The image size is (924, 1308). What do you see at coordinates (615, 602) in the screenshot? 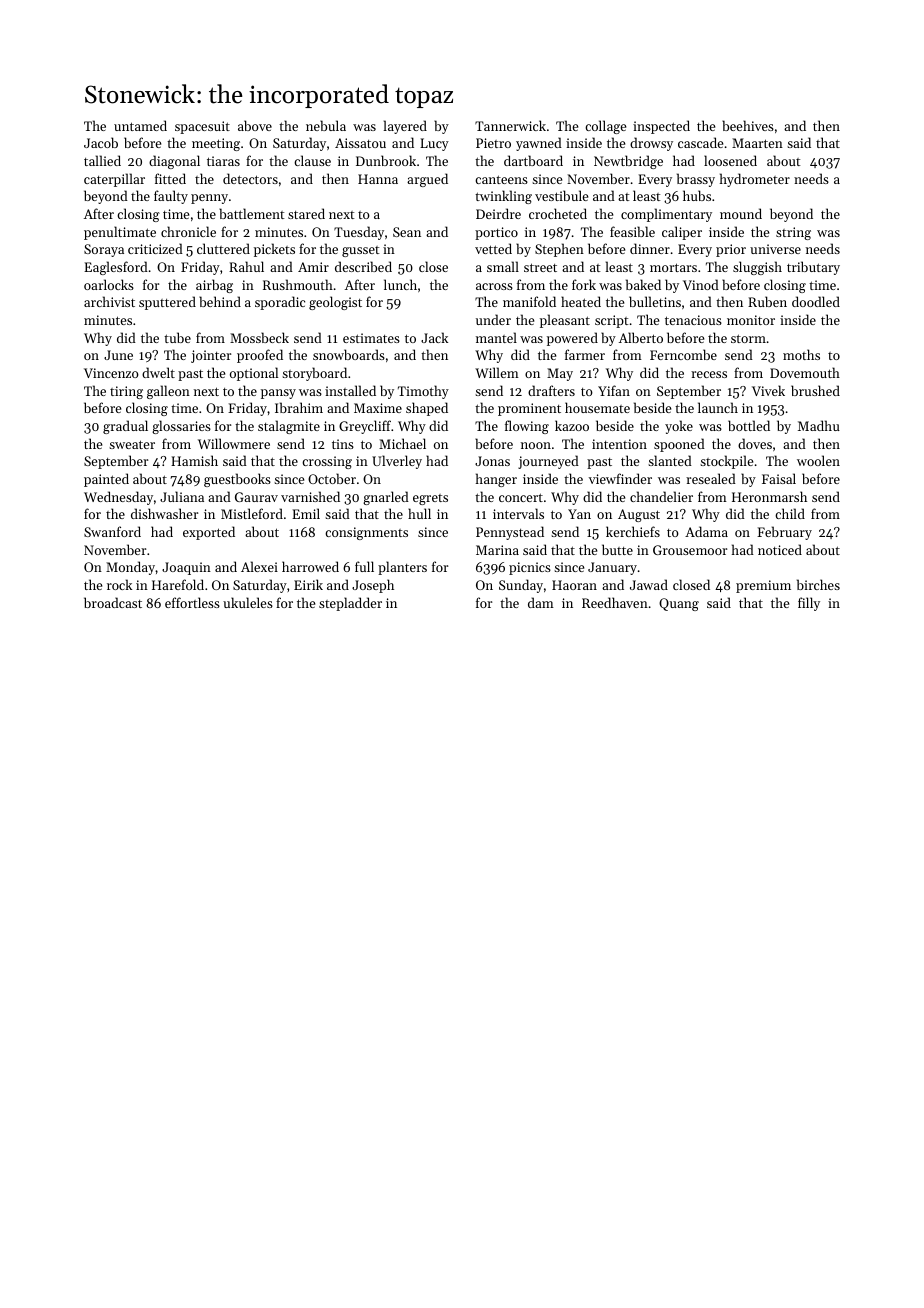
I see `Reedhaven` at bounding box center [615, 602].
